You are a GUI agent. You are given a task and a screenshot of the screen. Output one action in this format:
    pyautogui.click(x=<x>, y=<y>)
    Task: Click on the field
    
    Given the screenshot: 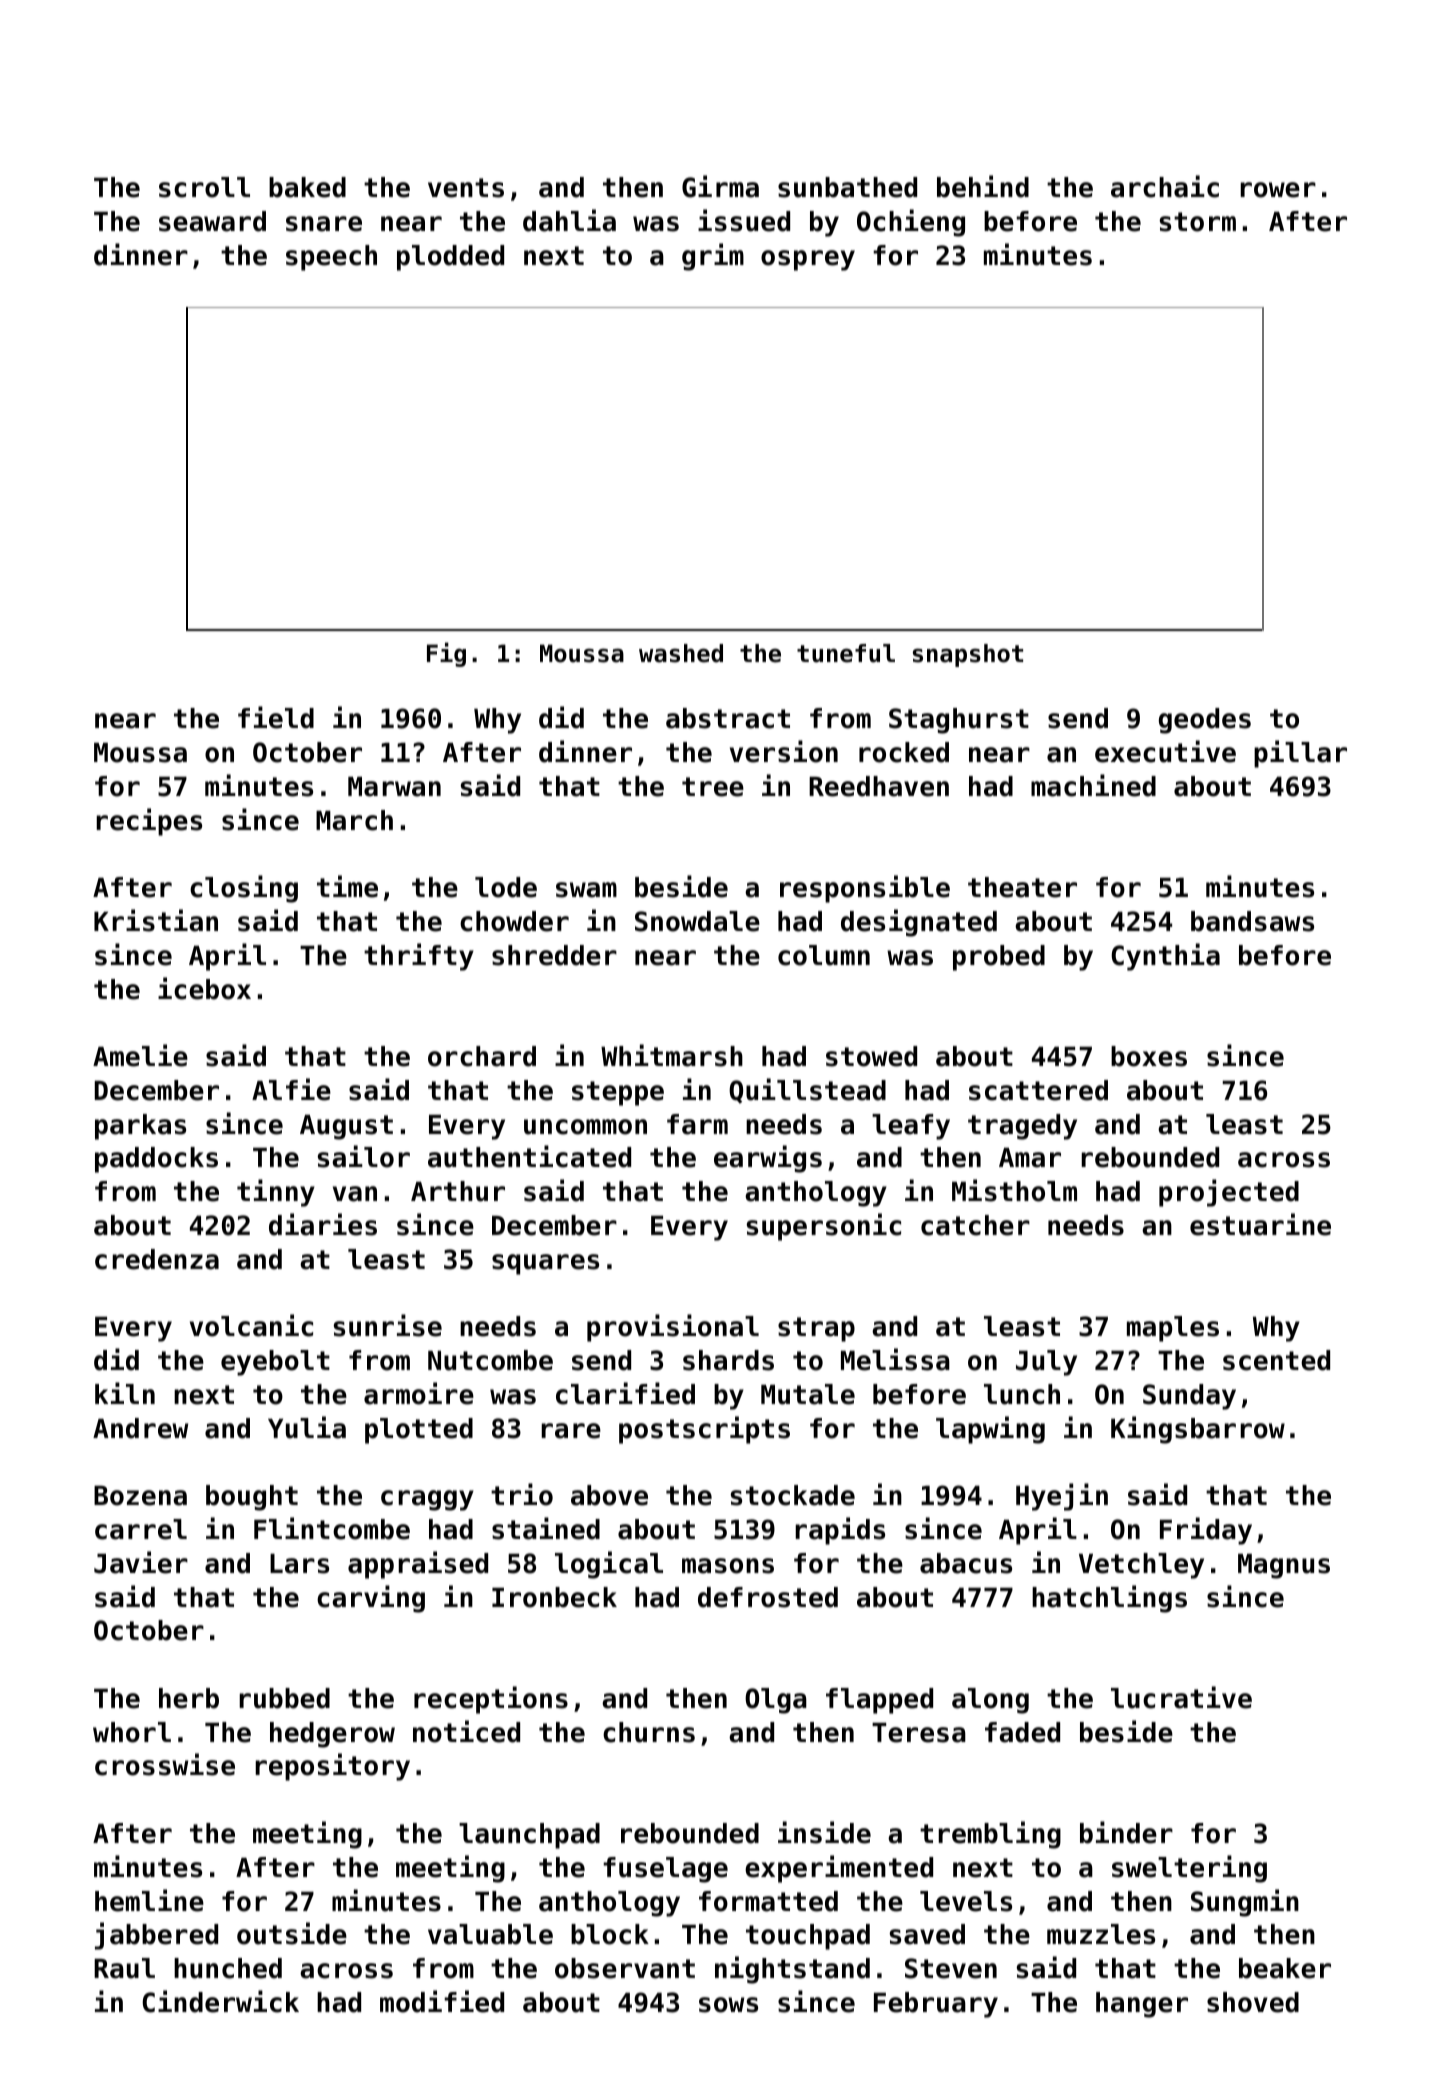 What is the action you would take?
    pyautogui.click(x=276, y=717)
